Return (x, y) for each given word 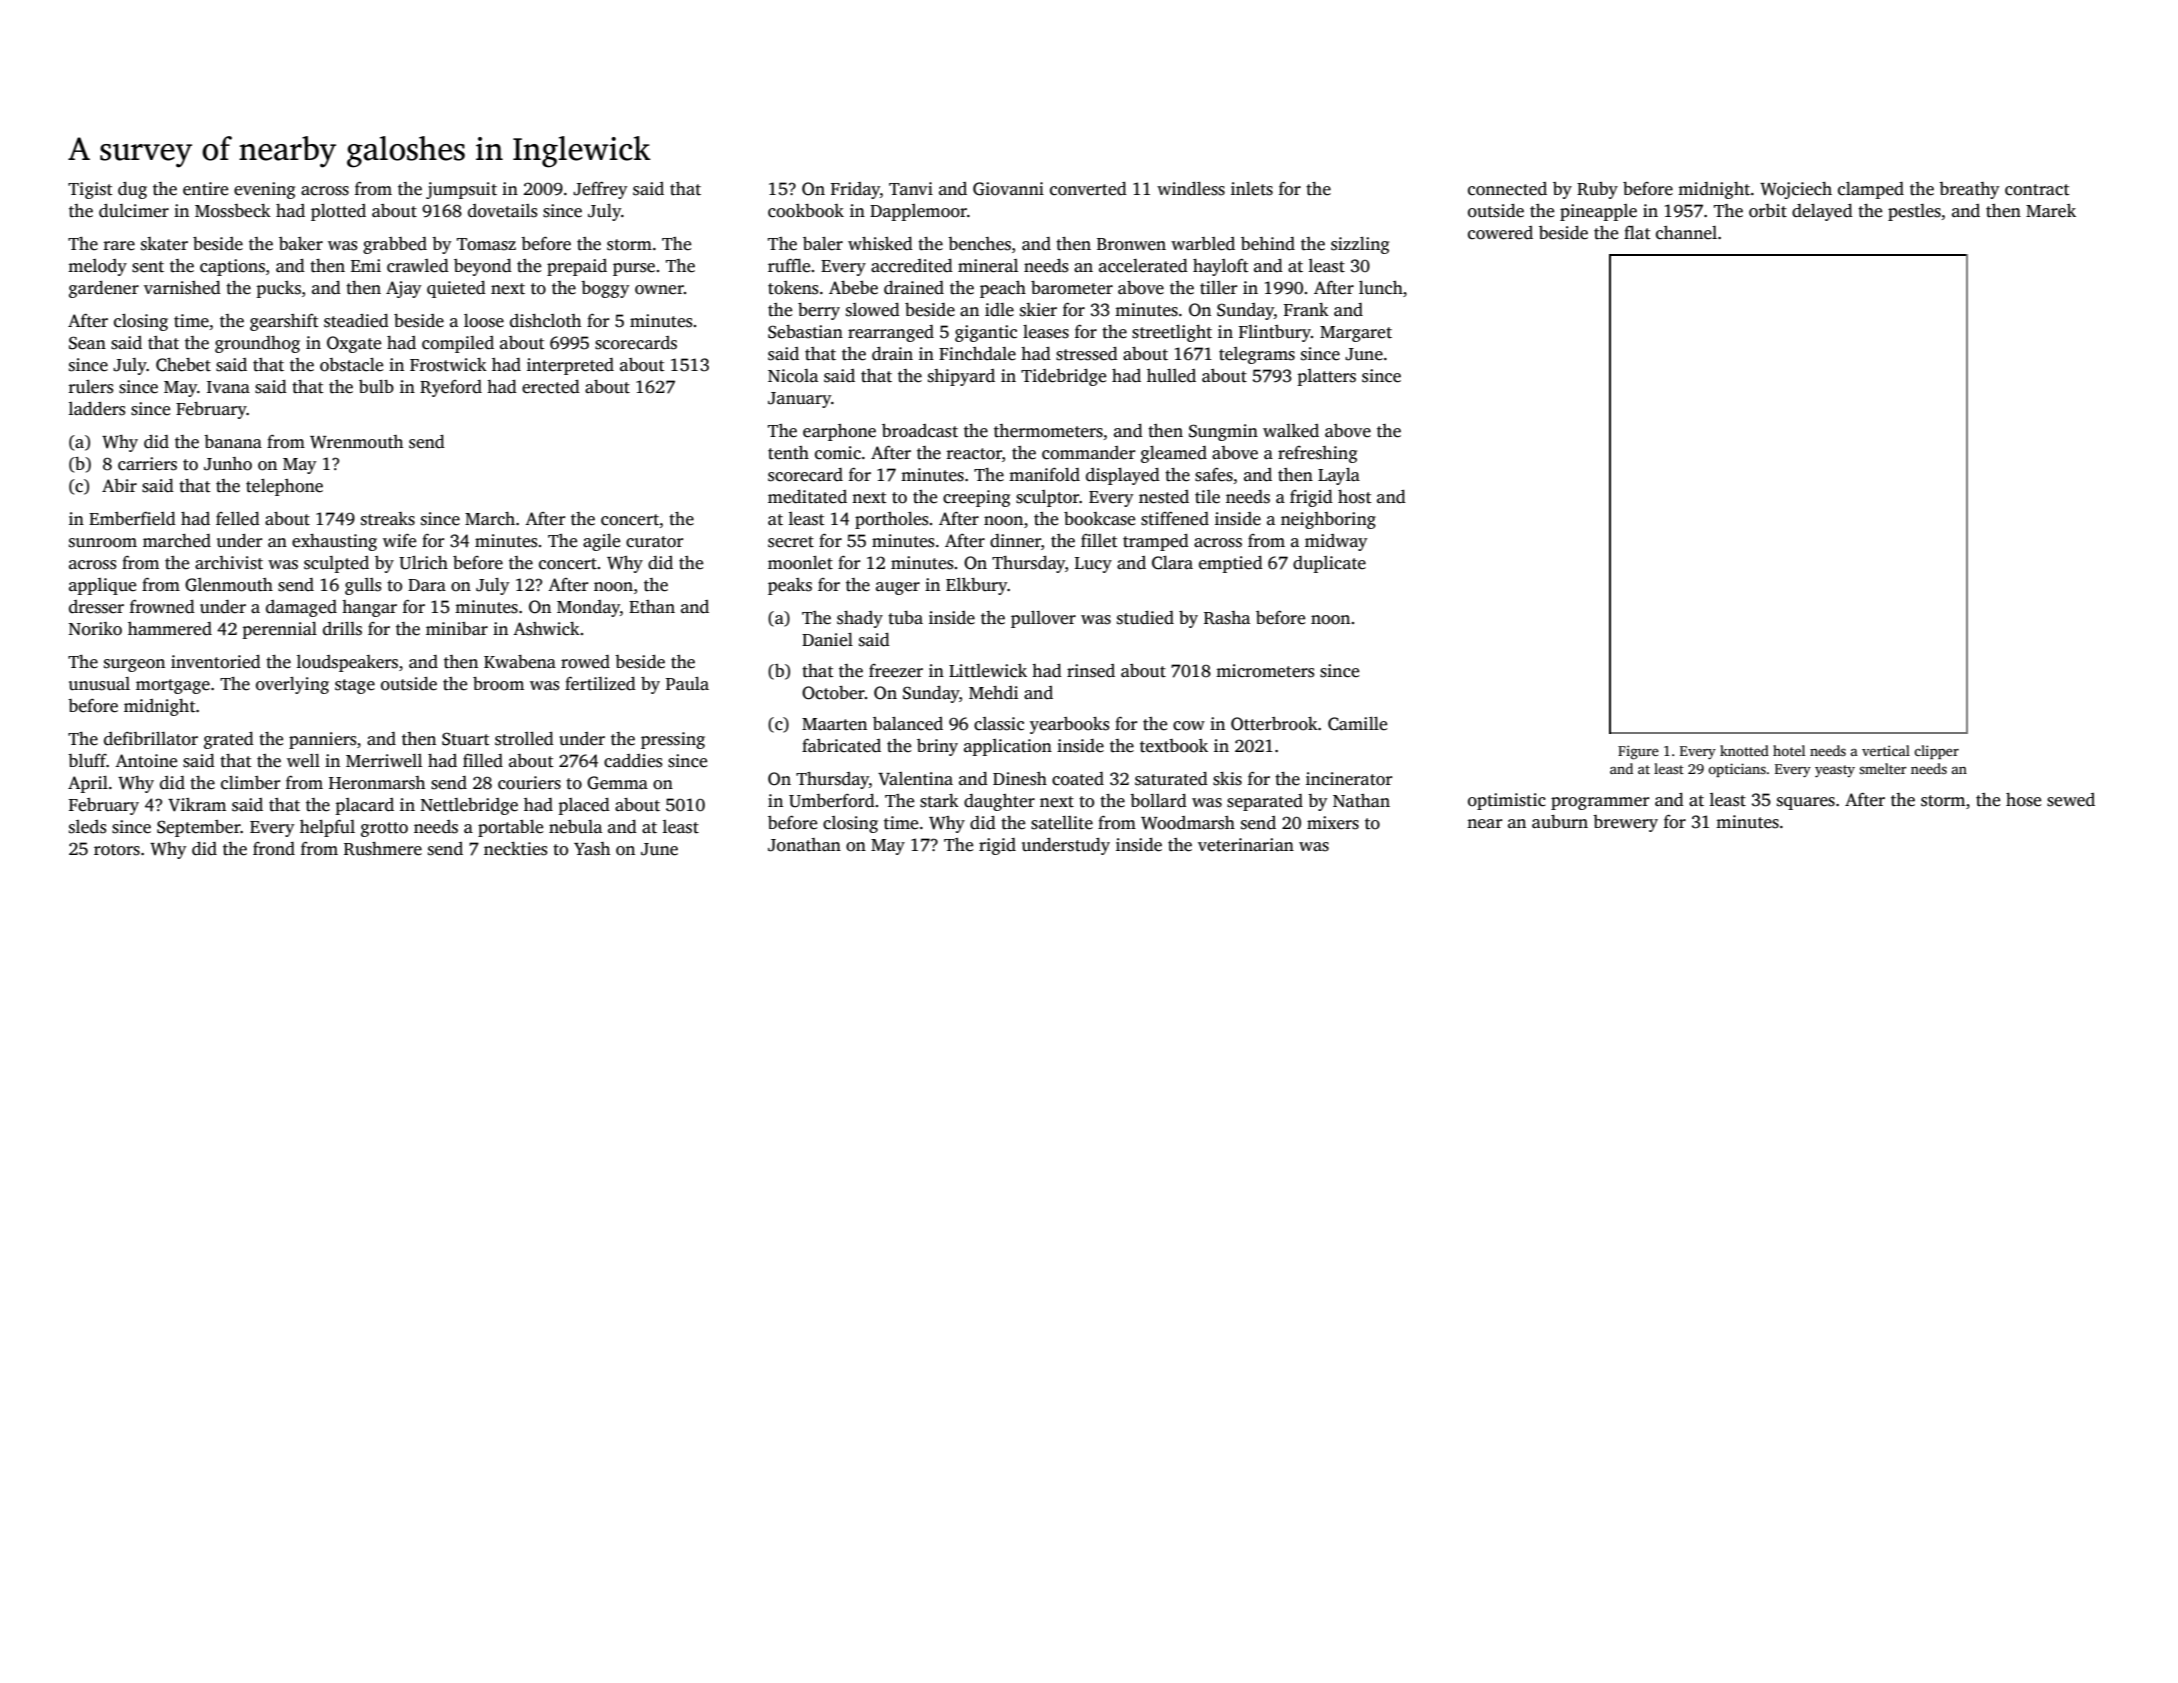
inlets (1252, 189)
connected (1507, 189)
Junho (228, 464)
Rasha (1227, 618)
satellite (1062, 823)
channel (1686, 233)
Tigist (90, 190)
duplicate (1329, 564)
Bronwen (1131, 244)
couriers (529, 783)
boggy (605, 289)
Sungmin (1223, 432)
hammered (170, 629)
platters (1326, 377)
